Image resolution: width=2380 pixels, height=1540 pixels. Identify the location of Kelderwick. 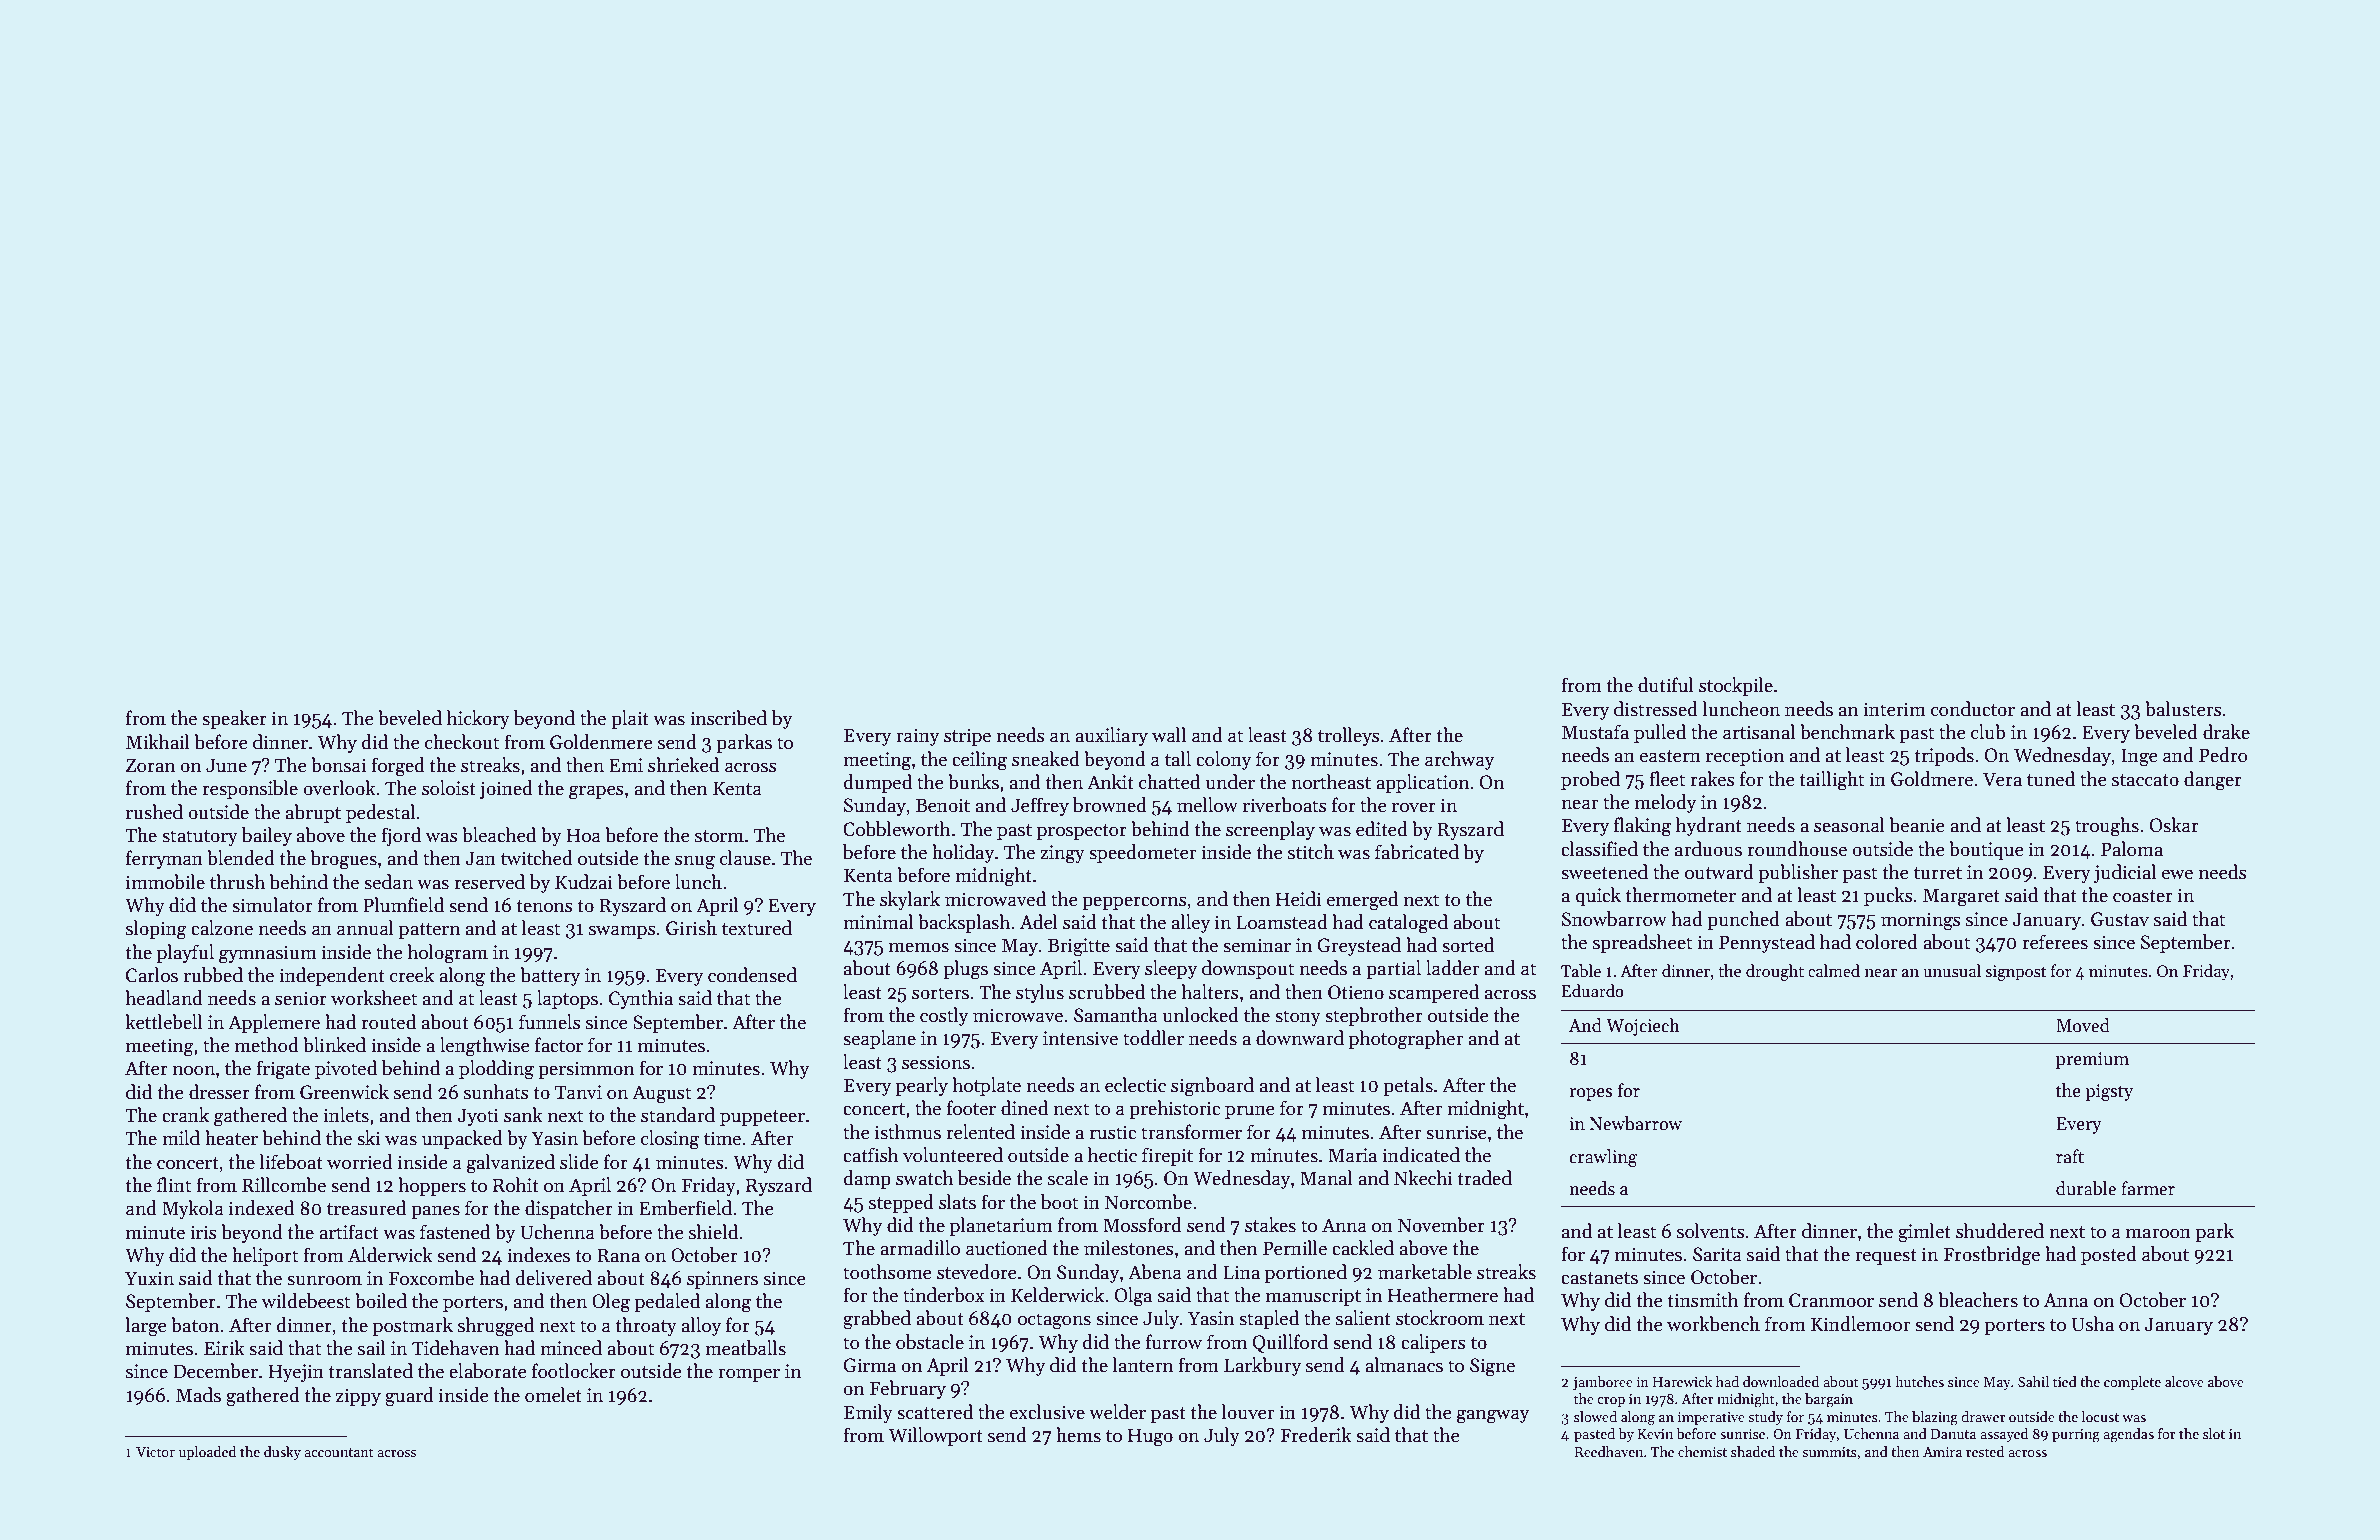
(1057, 1295).
